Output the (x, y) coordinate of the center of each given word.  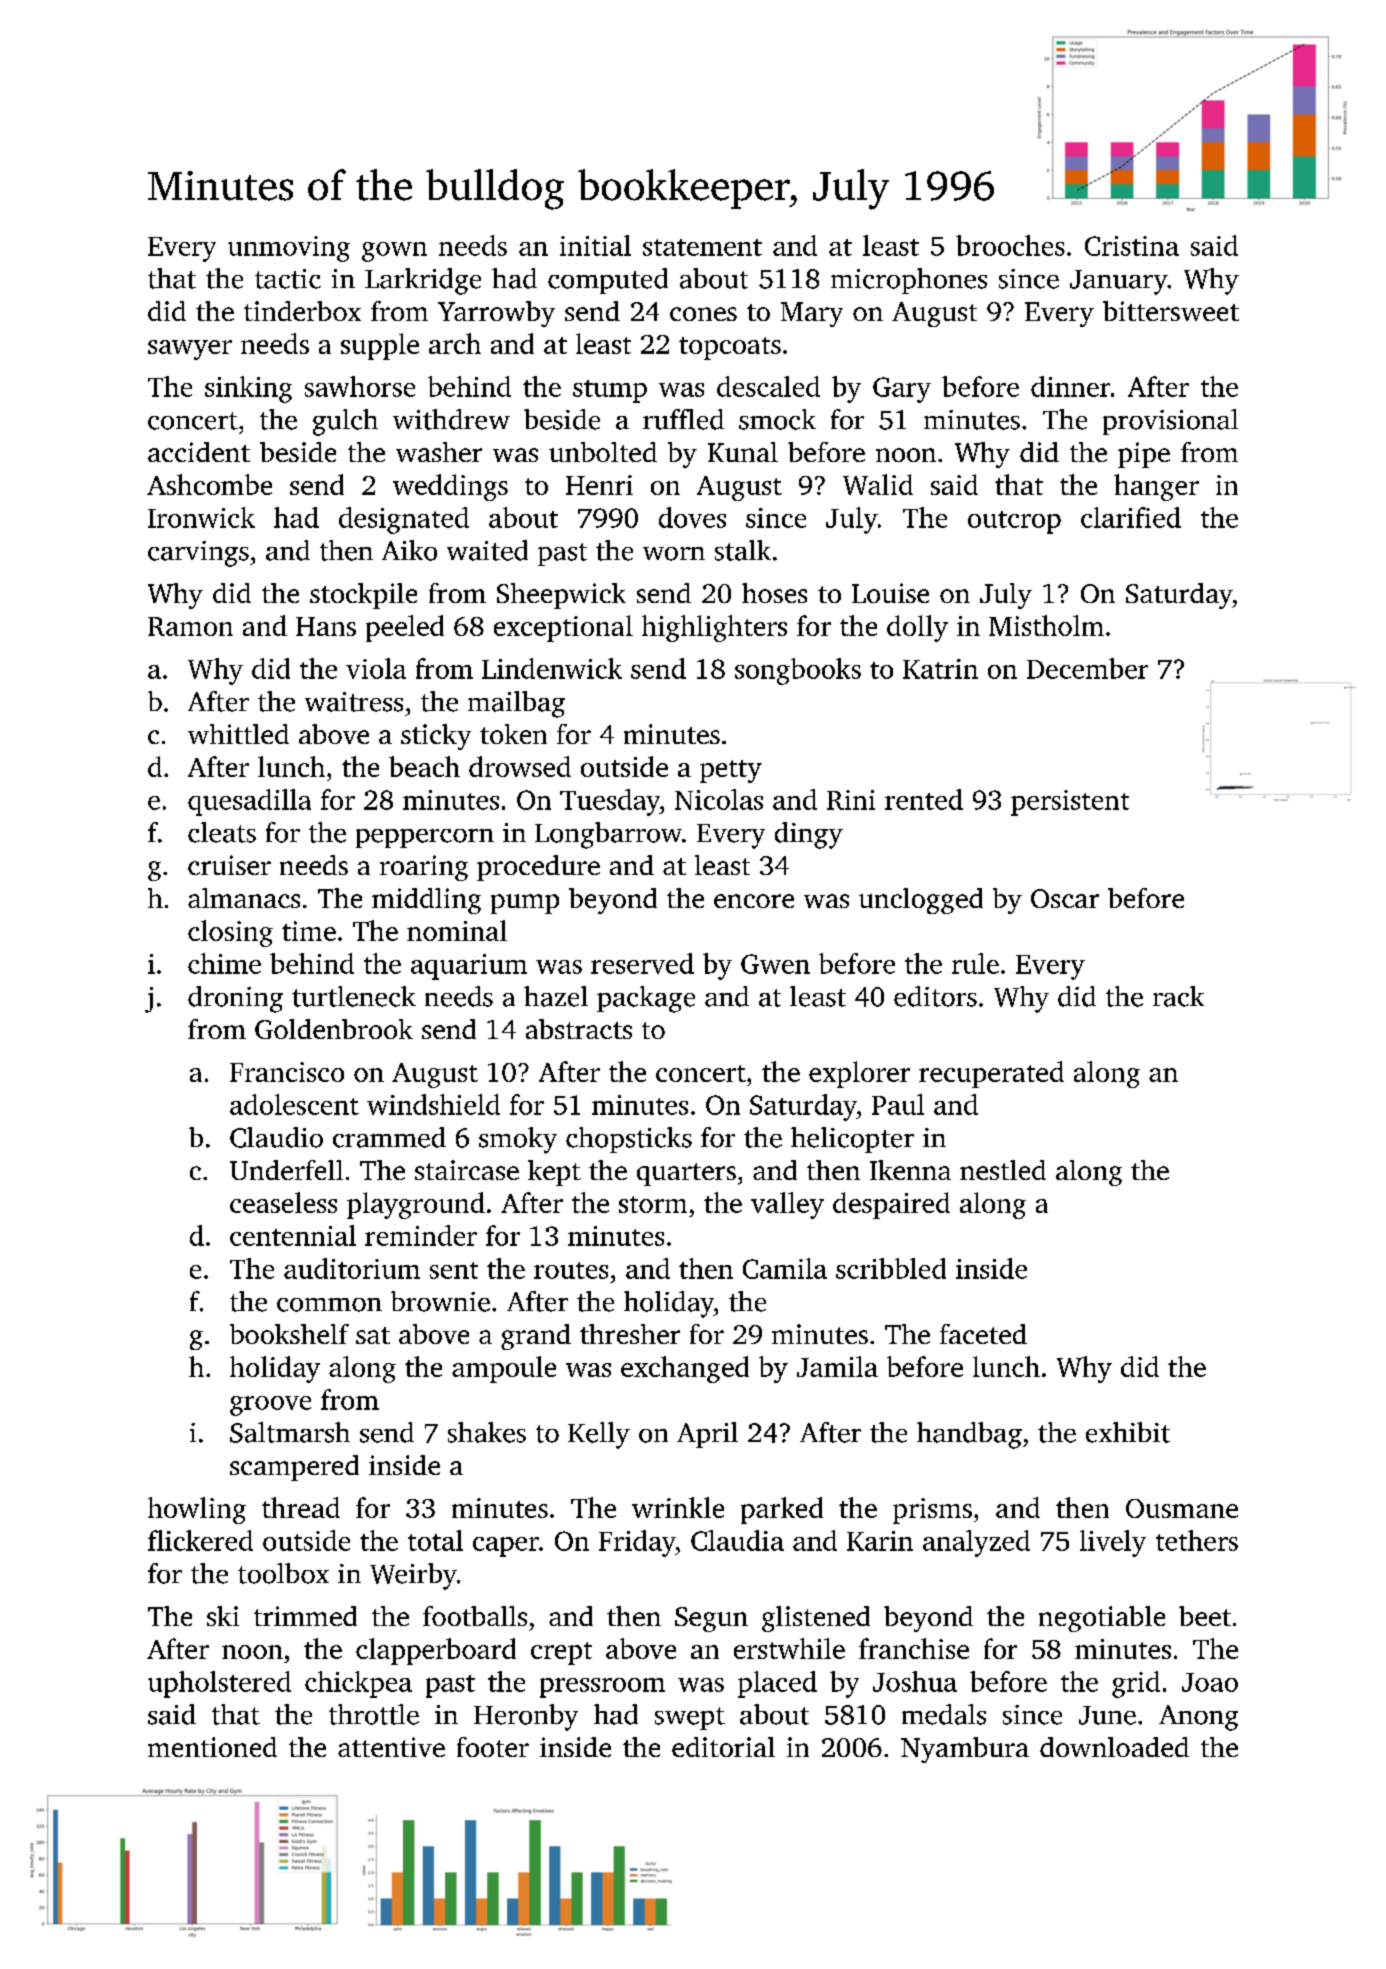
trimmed (305, 1616)
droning (235, 999)
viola (376, 668)
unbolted (603, 452)
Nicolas (719, 799)
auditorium (352, 1268)
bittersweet (1171, 311)
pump (525, 904)
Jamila (837, 1366)
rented (924, 799)
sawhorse (360, 386)
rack (1178, 996)
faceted (983, 1334)
